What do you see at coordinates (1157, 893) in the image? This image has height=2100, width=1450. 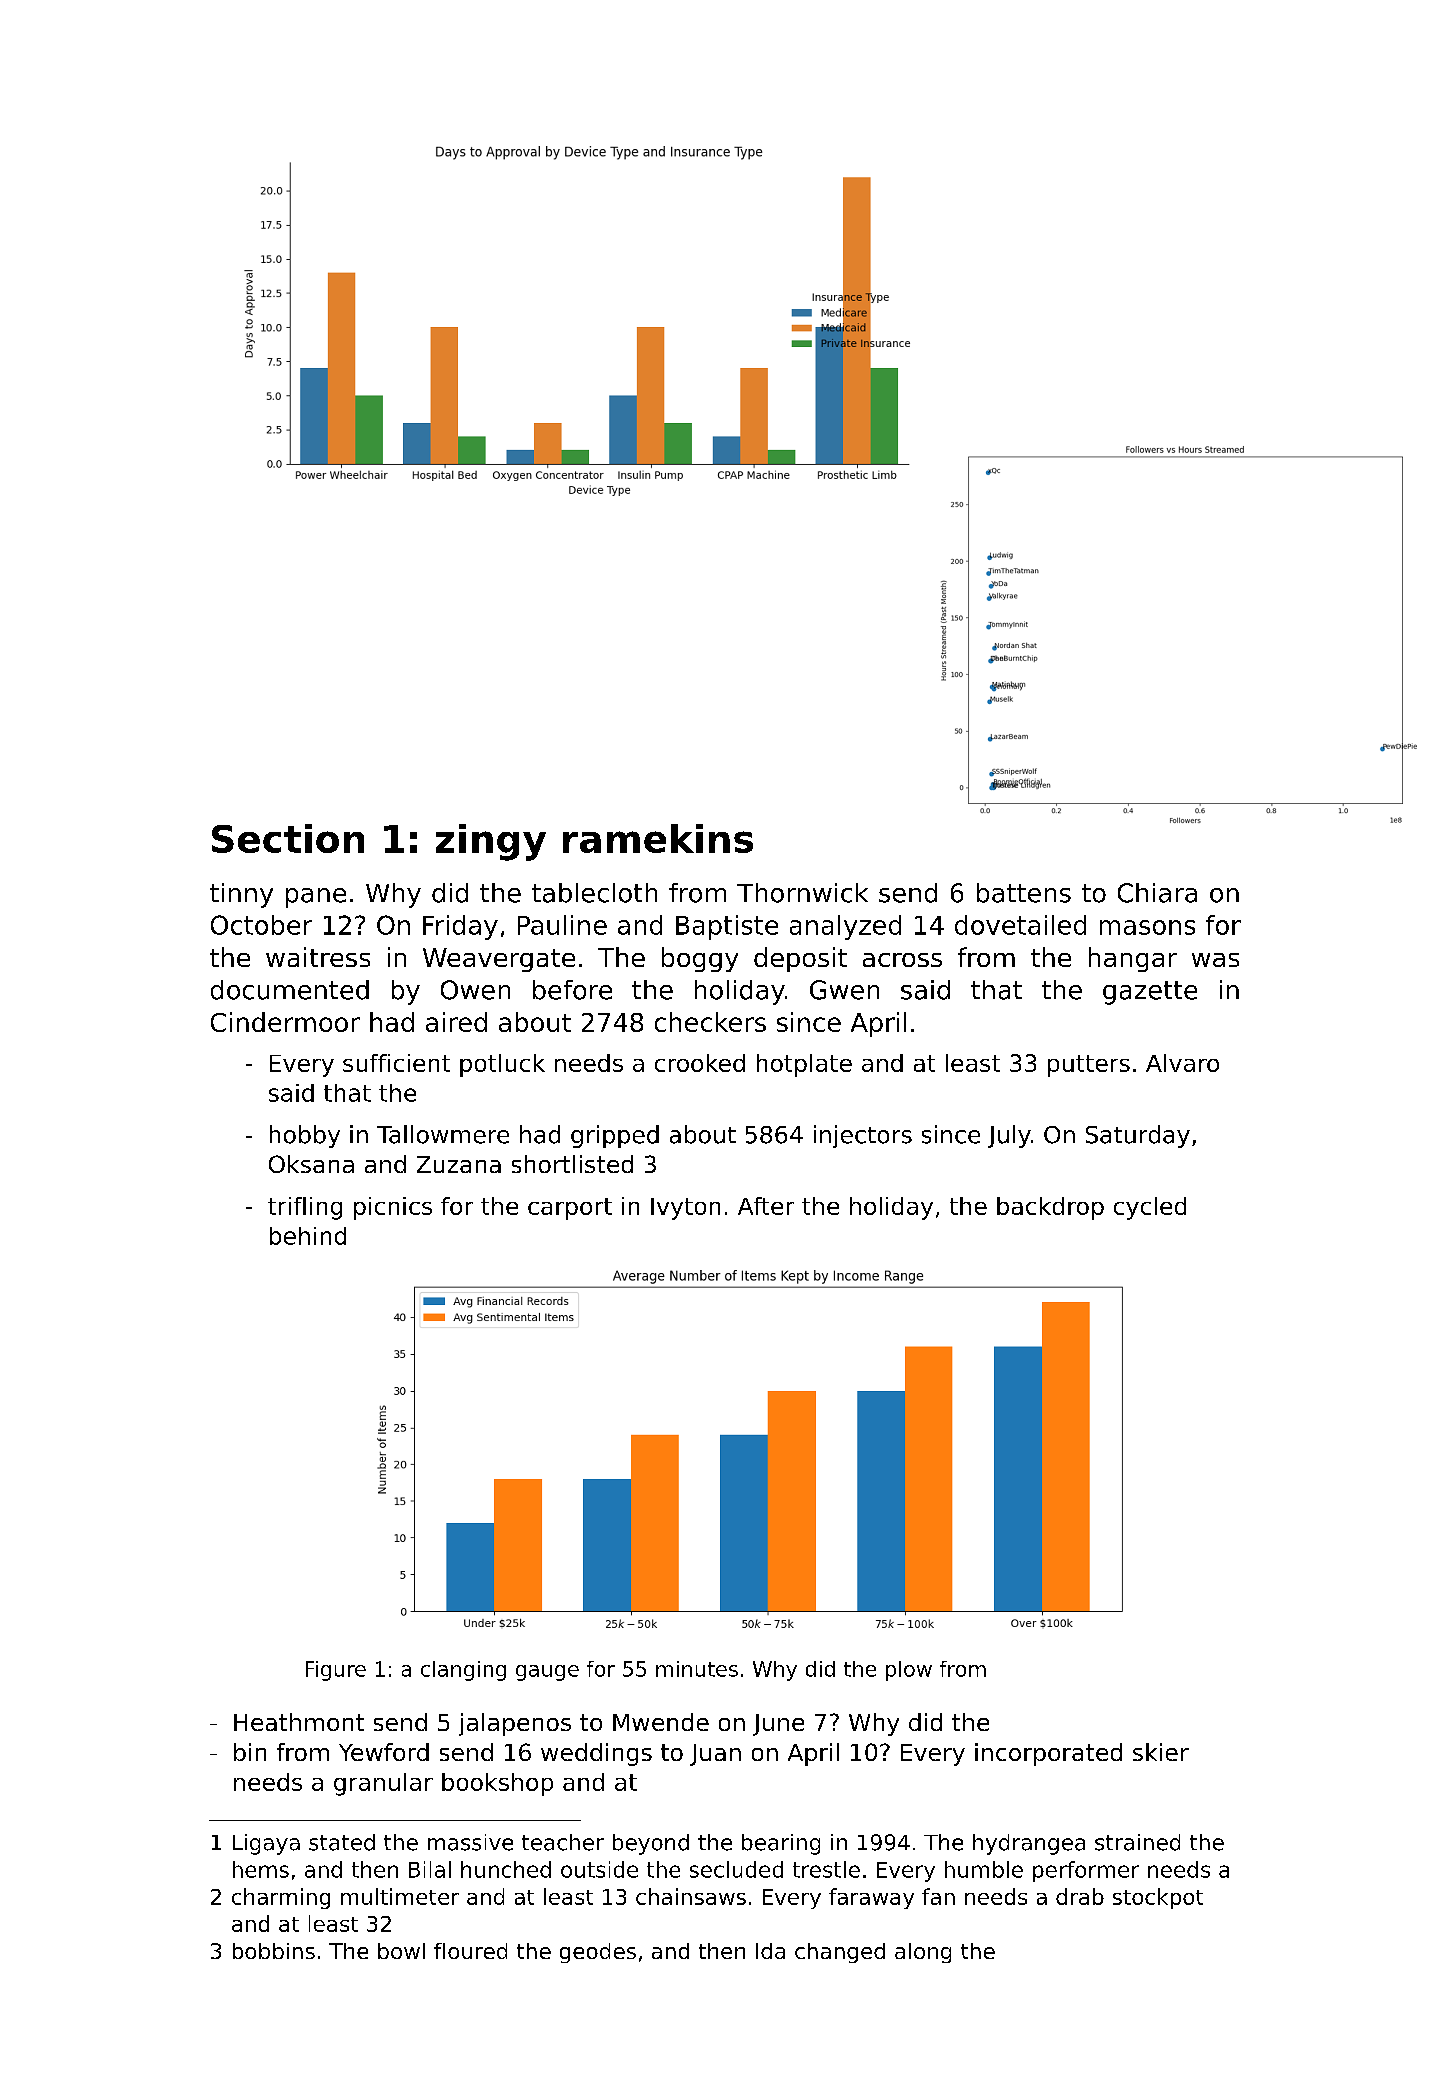 I see `Chiara` at bounding box center [1157, 893].
